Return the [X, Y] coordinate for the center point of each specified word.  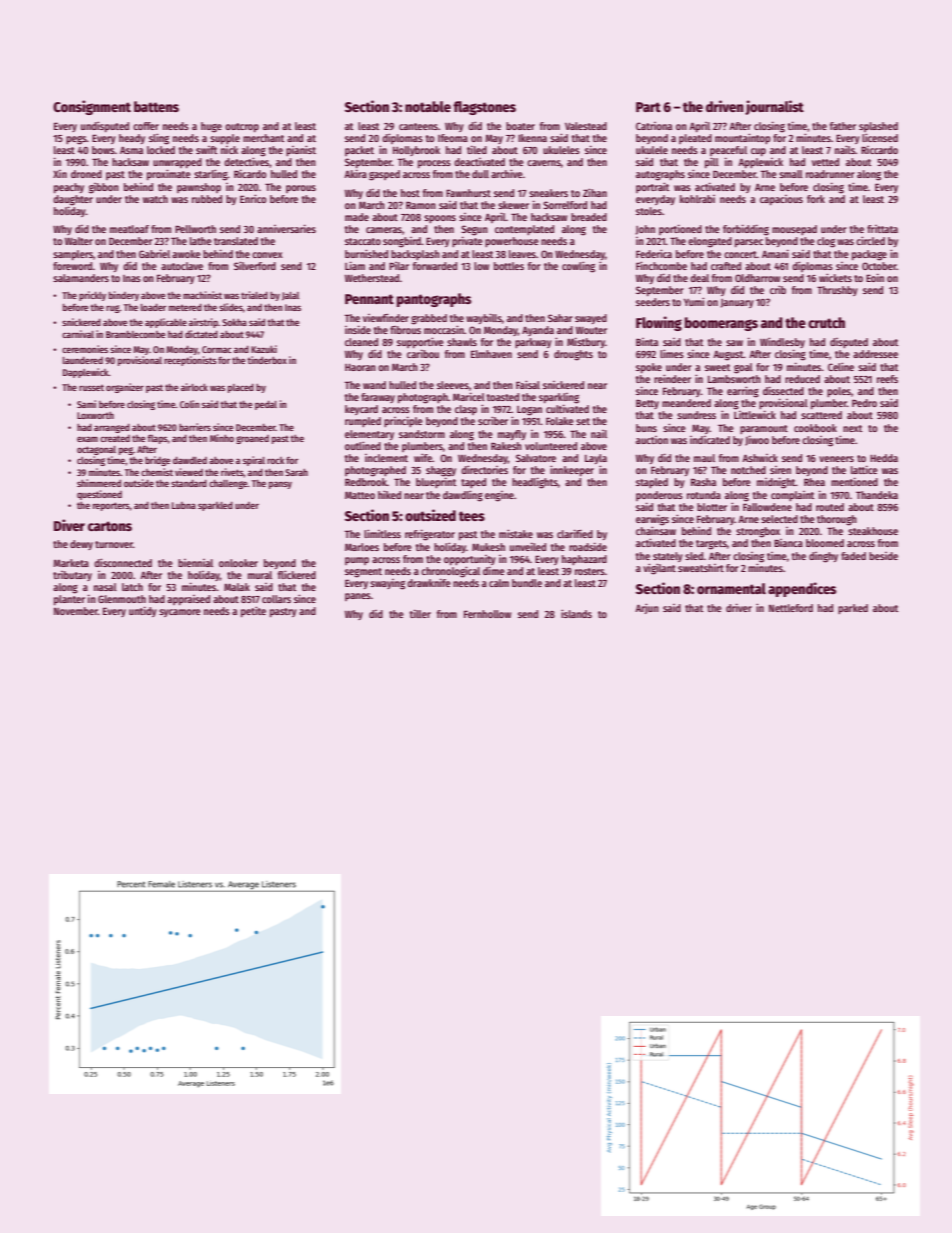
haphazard [584, 560]
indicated [710, 440]
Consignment [92, 107]
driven [725, 106]
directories [484, 469]
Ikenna [532, 138]
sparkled [215, 506]
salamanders [81, 278]
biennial [195, 563]
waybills [484, 318]
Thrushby [837, 291]
